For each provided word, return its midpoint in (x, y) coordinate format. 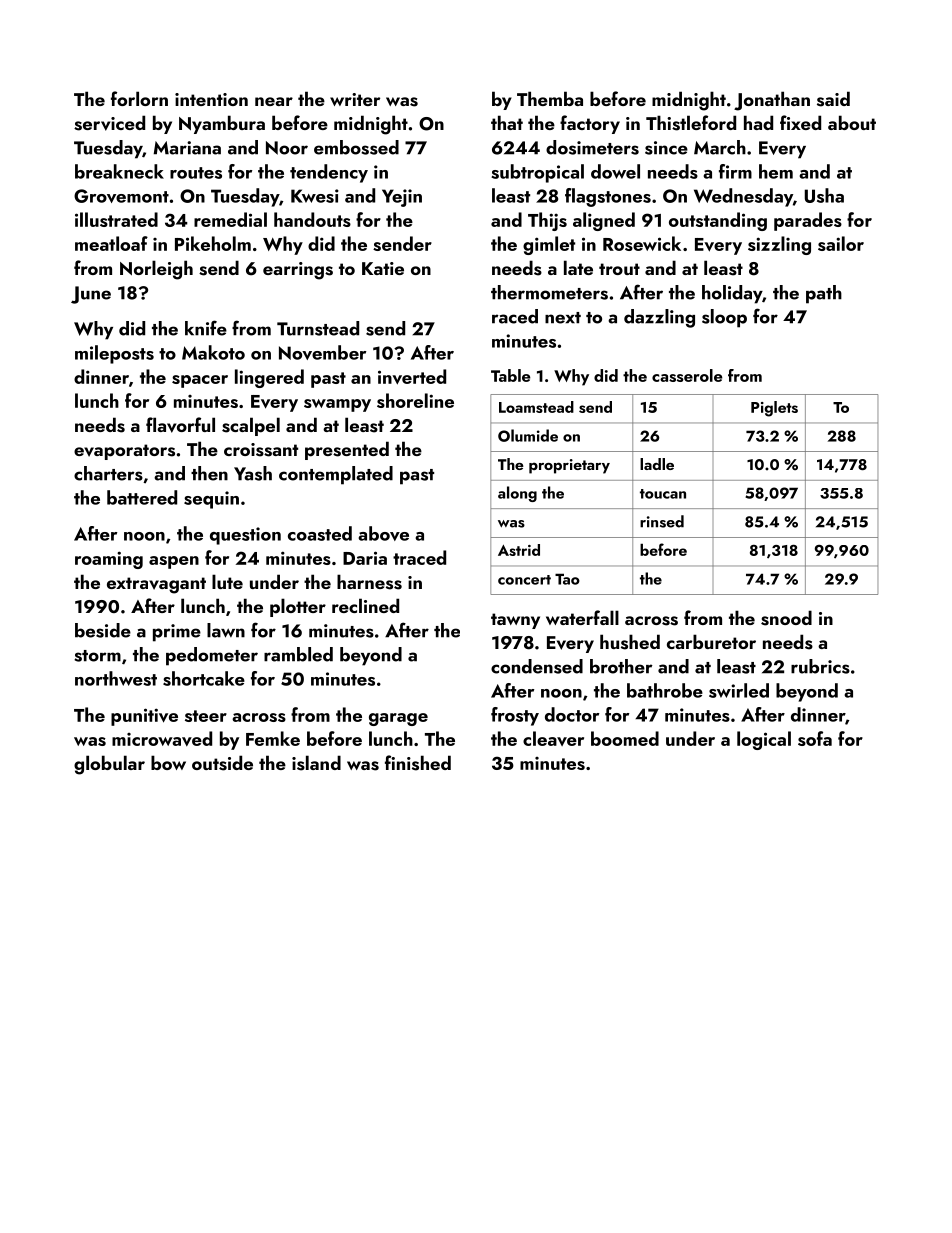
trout (619, 269)
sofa (815, 738)
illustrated (116, 219)
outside (222, 763)
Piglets (774, 409)
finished (418, 763)
